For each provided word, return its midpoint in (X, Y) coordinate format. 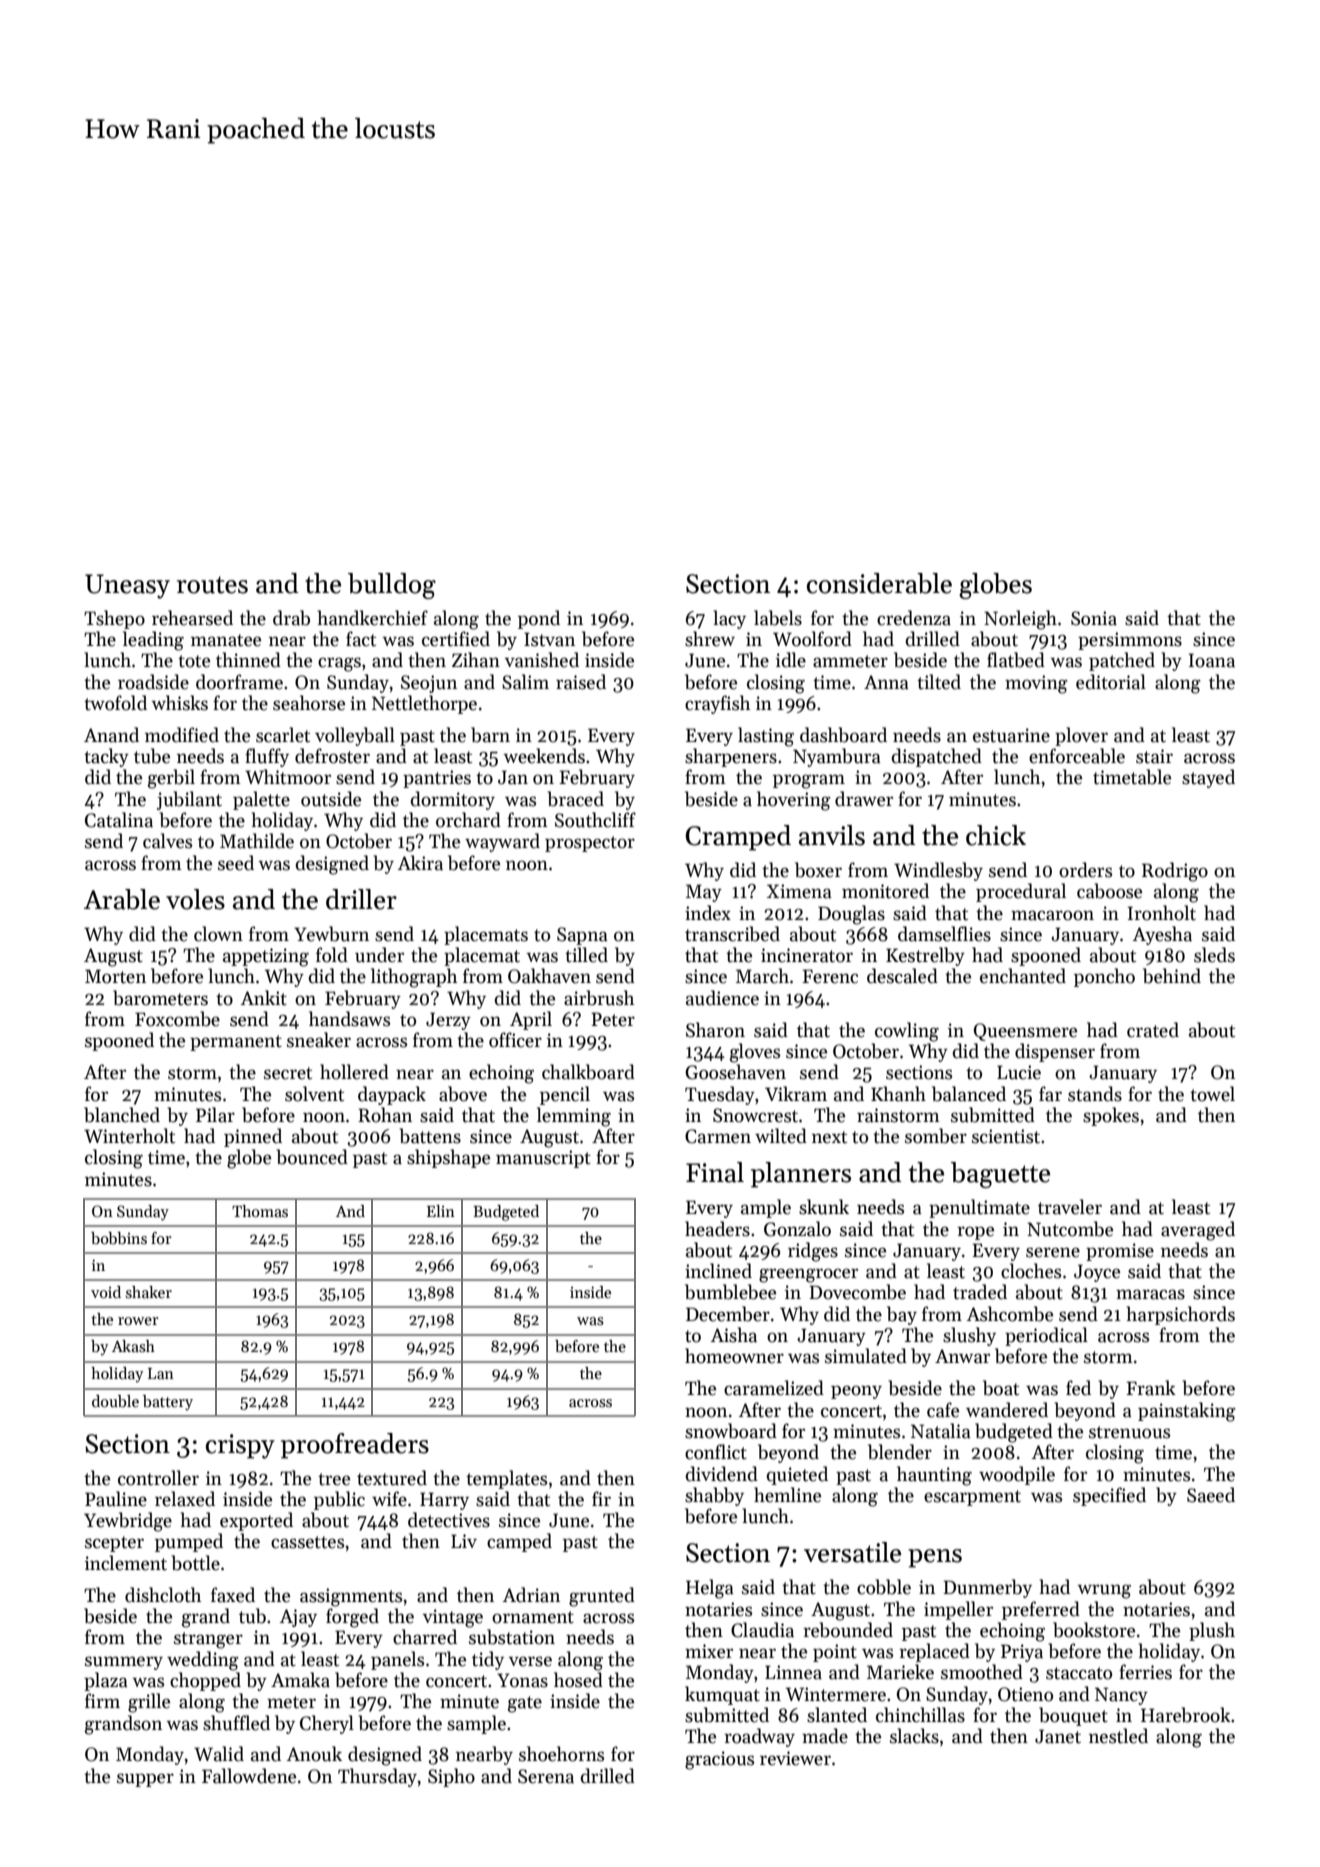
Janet (1058, 1736)
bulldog (392, 586)
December (728, 1314)
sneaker (319, 1040)
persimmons (1130, 641)
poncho (1104, 977)
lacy (729, 619)
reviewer (795, 1758)
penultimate (979, 1208)
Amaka (300, 1680)
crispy (240, 1446)
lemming (574, 1117)
